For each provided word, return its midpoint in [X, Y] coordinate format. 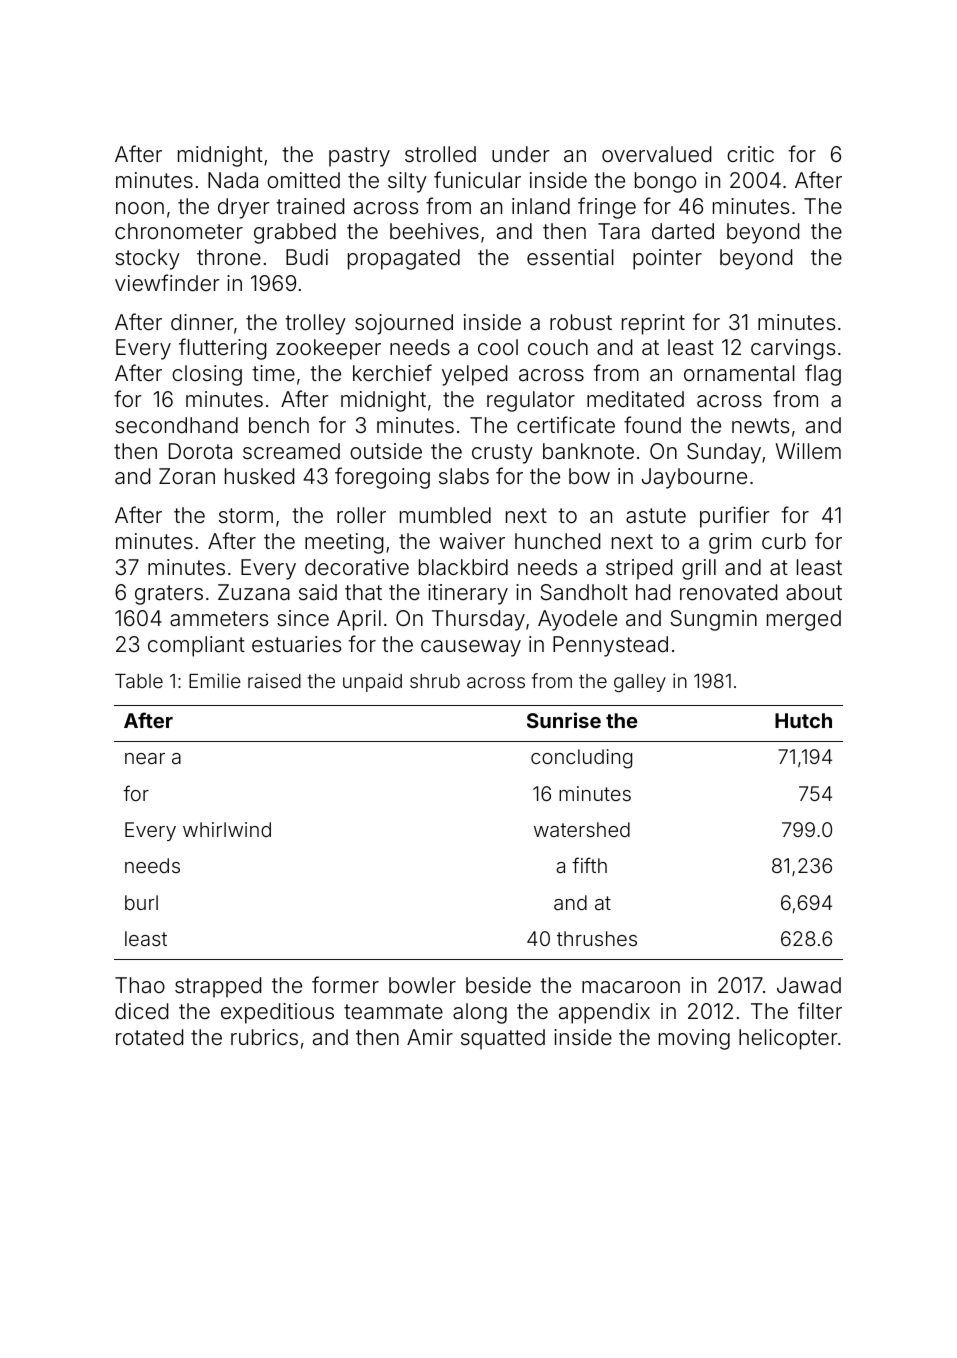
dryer [244, 208]
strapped [218, 987]
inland [541, 206]
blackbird [463, 567]
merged [804, 620]
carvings [793, 349]
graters [169, 595]
